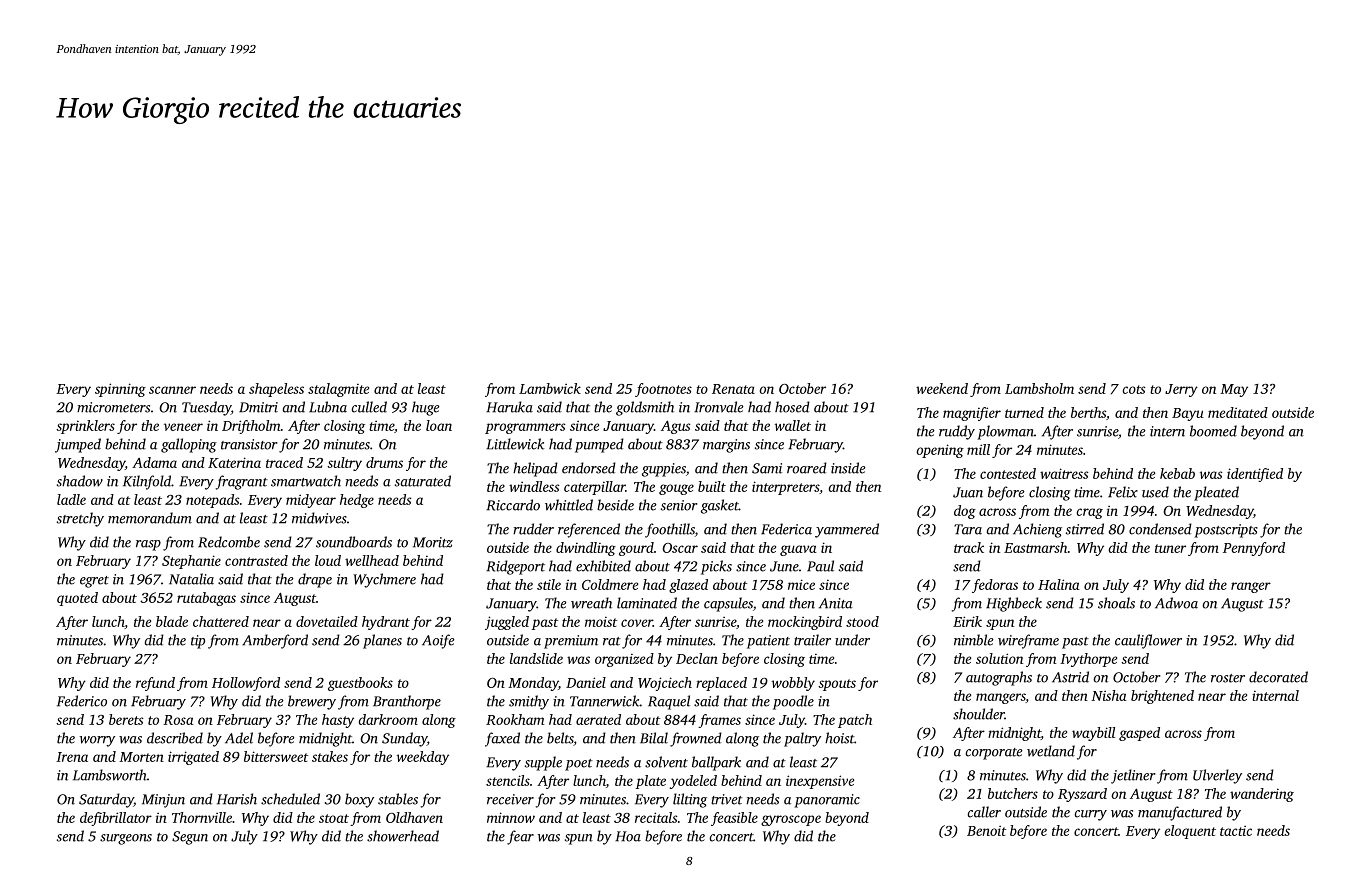 The width and height of the document is (1372, 887). What do you see at coordinates (315, 580) in the document?
I see `drape` at bounding box center [315, 580].
